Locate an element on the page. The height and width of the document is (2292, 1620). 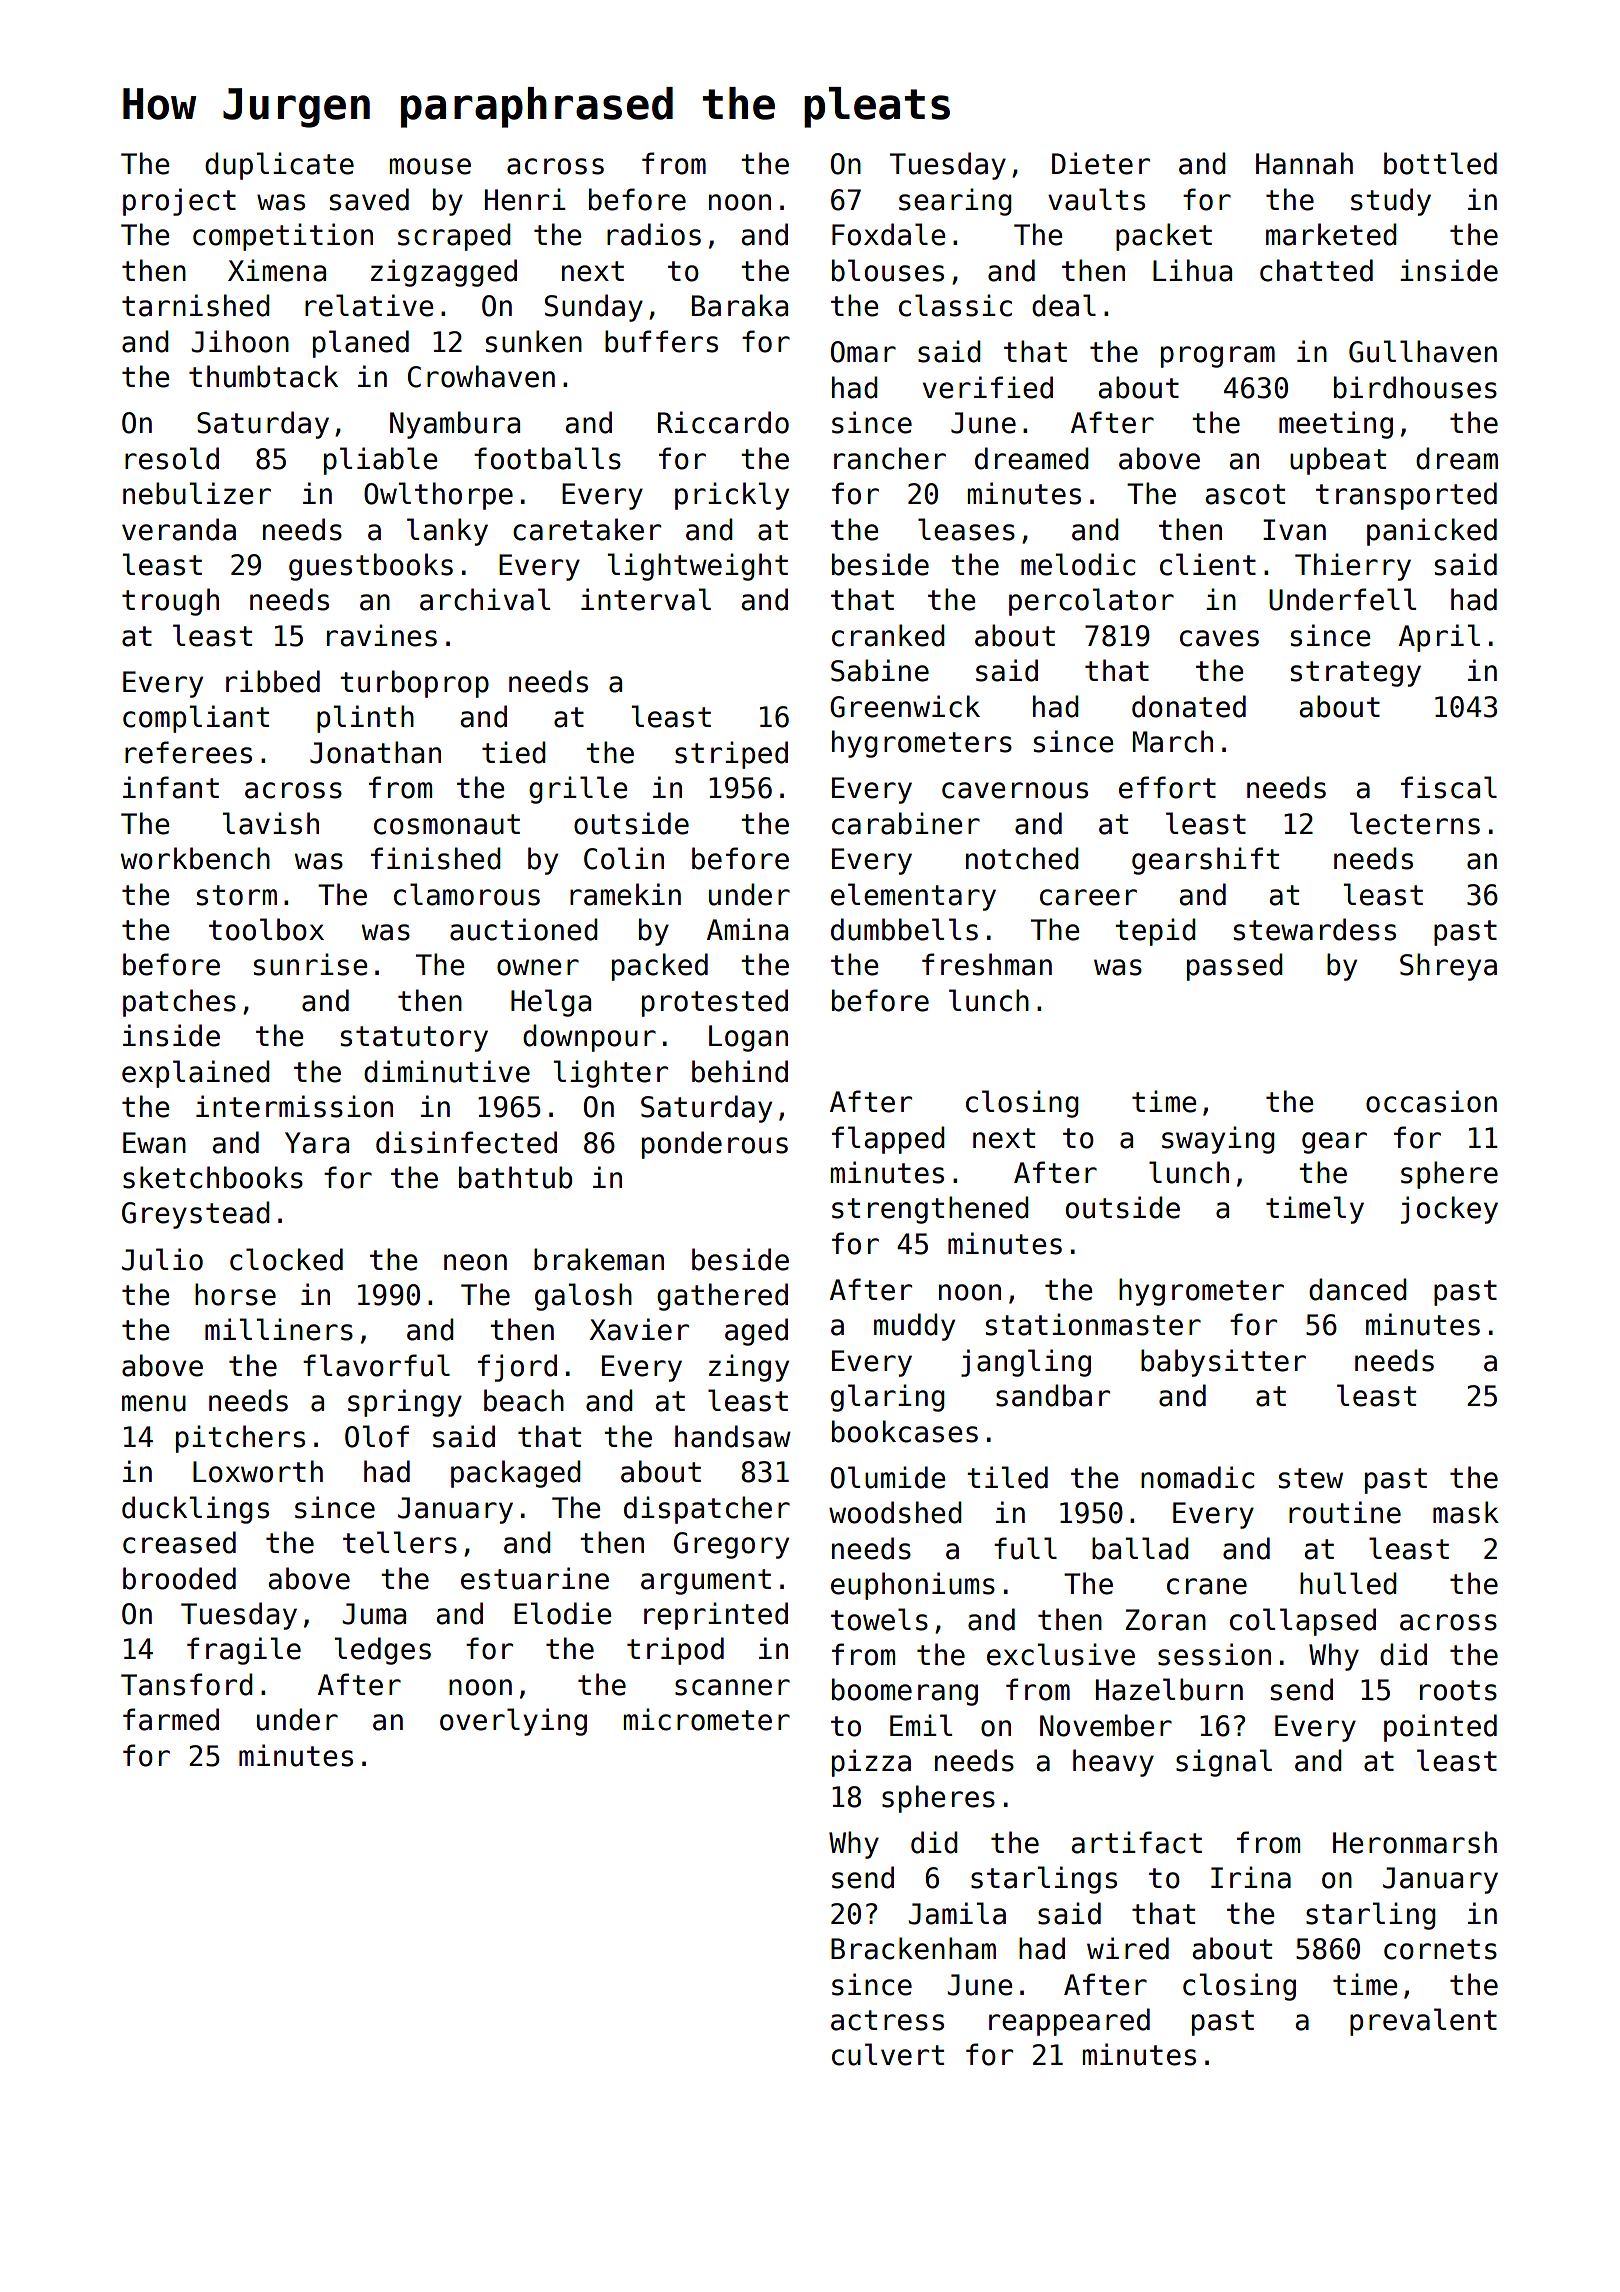
farmed is located at coordinates (171, 1719).
